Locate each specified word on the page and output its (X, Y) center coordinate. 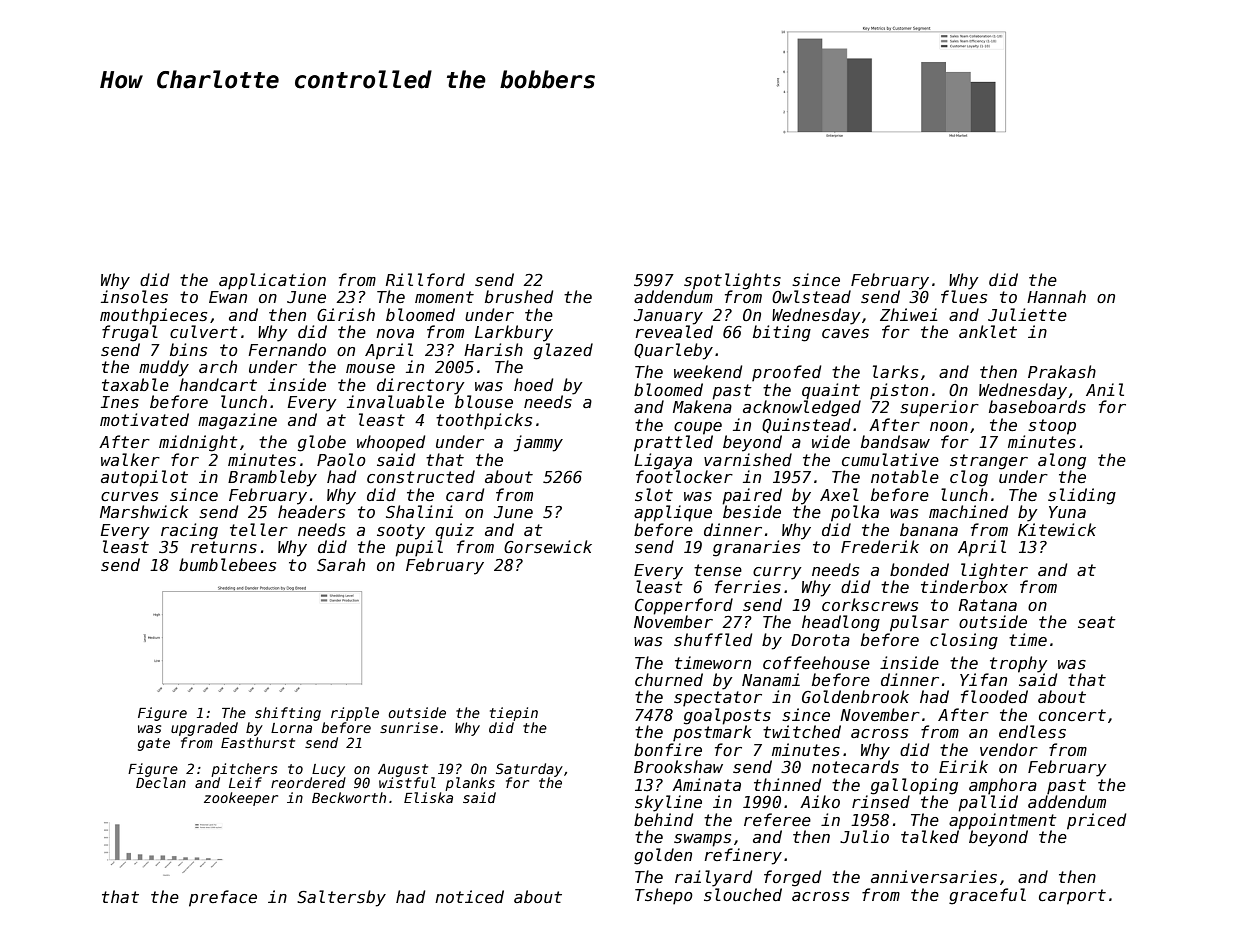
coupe (698, 428)
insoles (134, 296)
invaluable (395, 401)
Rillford (425, 279)
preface (223, 898)
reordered (308, 782)
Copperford (684, 606)
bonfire (668, 749)
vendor (1009, 750)
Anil (1105, 389)
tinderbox (964, 586)
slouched (743, 894)
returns (223, 547)
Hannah (1056, 296)
